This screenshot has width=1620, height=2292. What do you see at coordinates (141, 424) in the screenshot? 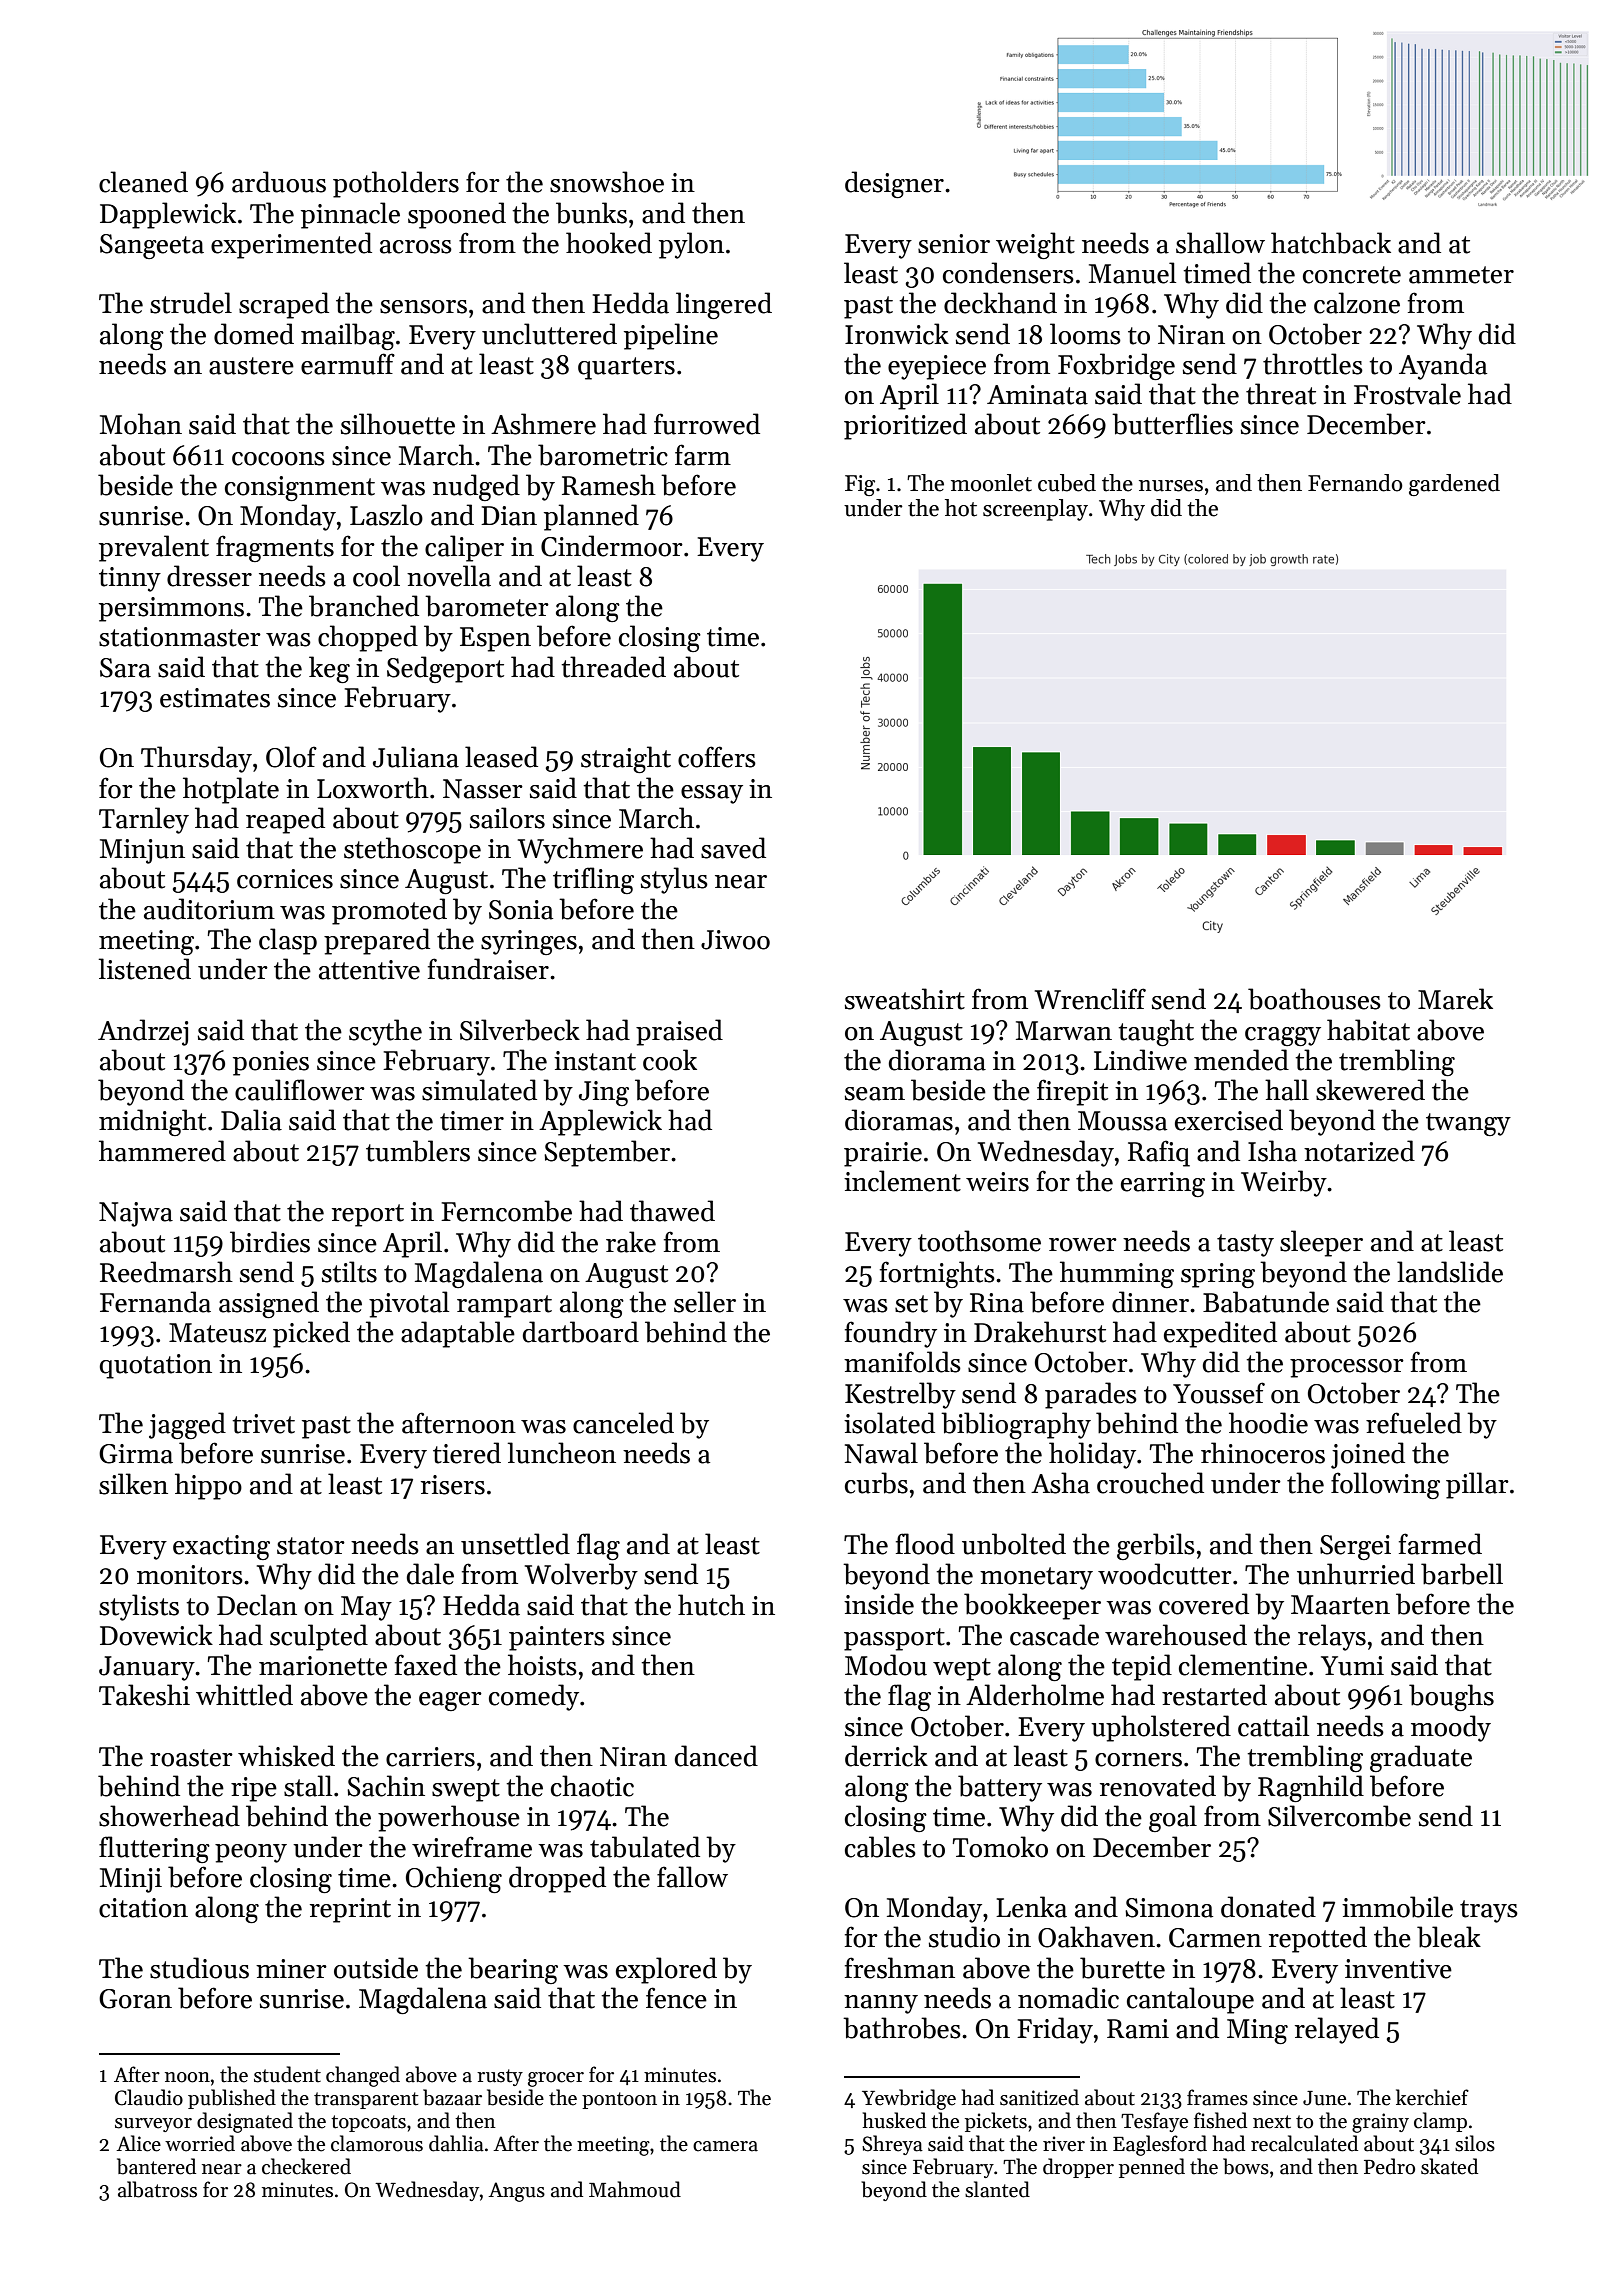
I see `Mohan` at bounding box center [141, 424].
